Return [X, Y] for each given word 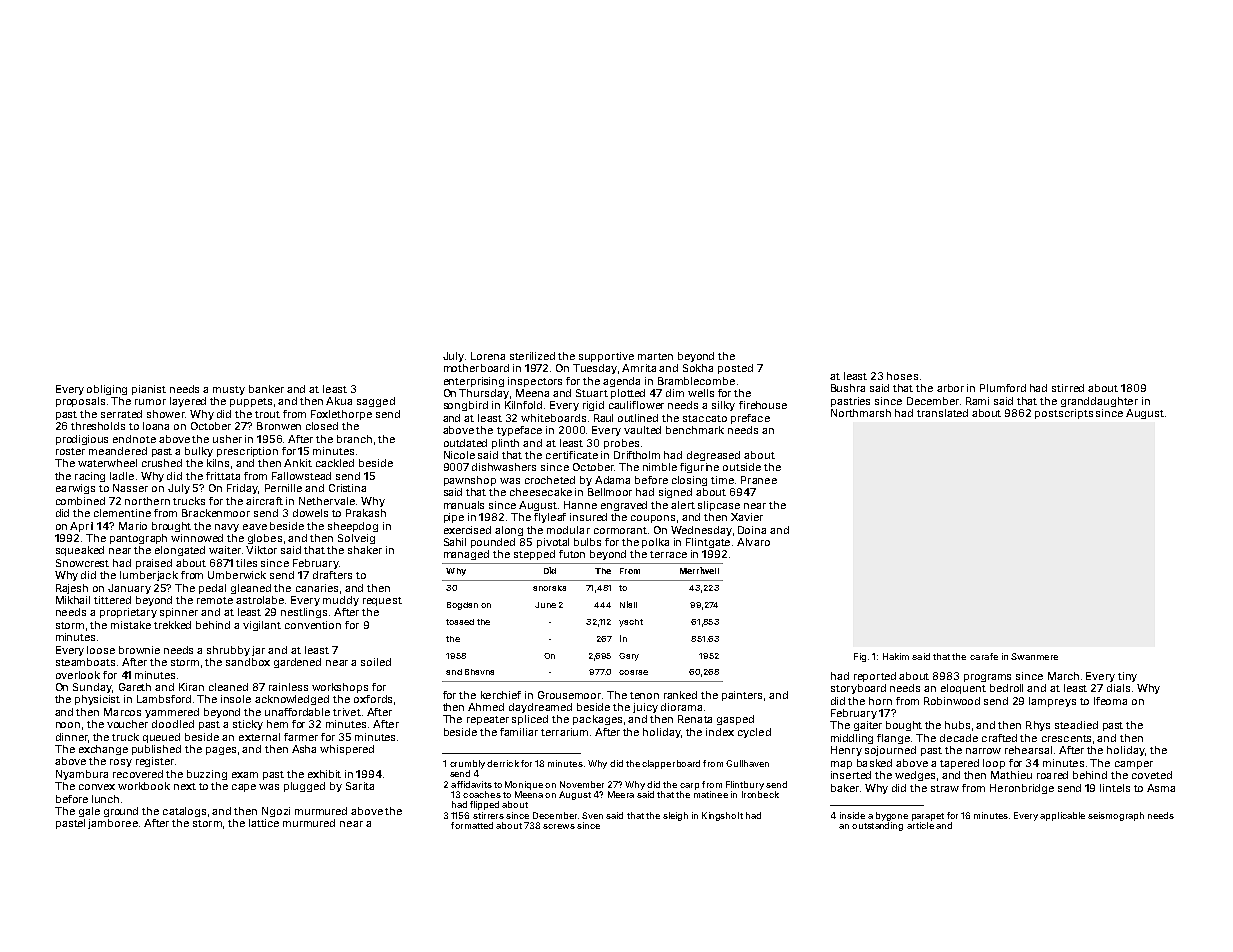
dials [1118, 688]
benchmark [695, 430]
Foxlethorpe [341, 415]
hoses [902, 376]
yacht [631, 623]
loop [994, 764]
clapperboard [671, 764]
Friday [242, 489]
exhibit [324, 774]
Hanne [580, 505]
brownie [139, 650]
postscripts [1064, 414]
